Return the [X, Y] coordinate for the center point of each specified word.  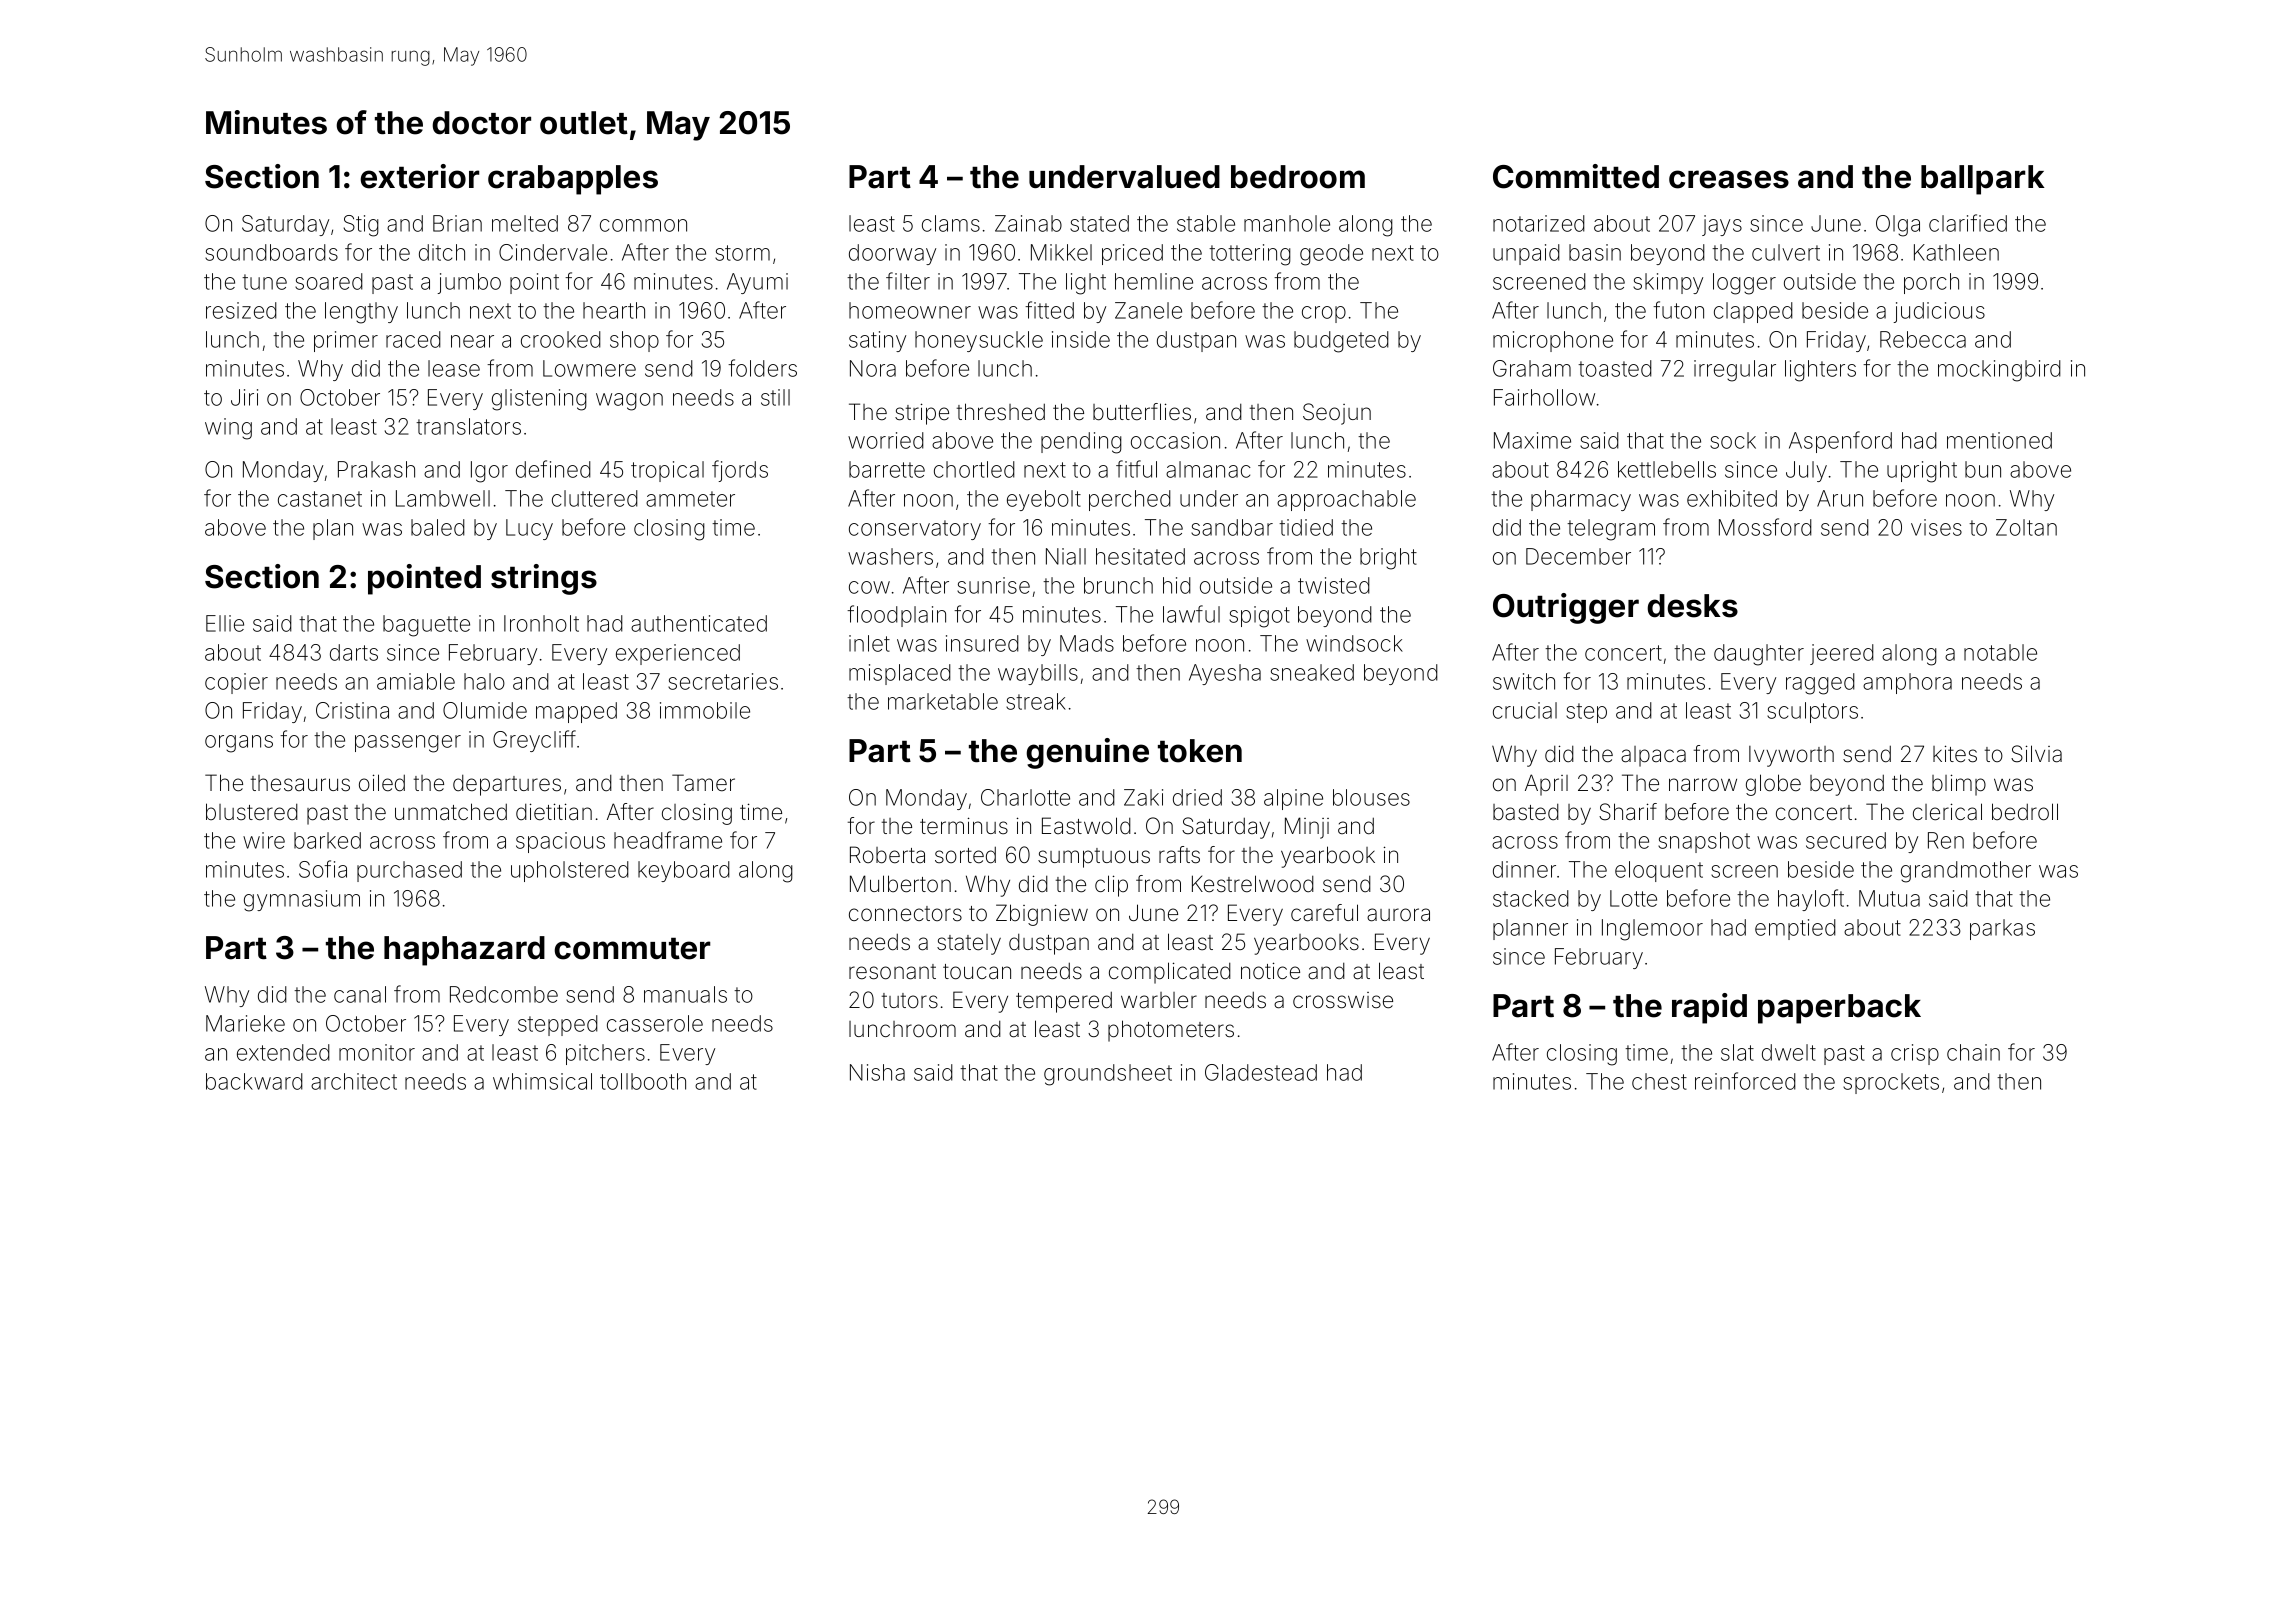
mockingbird [1999, 371]
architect [354, 1081]
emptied [1795, 929]
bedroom [1298, 177]
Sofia [323, 869]
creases [1729, 179]
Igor [489, 472]
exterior [419, 176]
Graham [1532, 368]
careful [1324, 913]
